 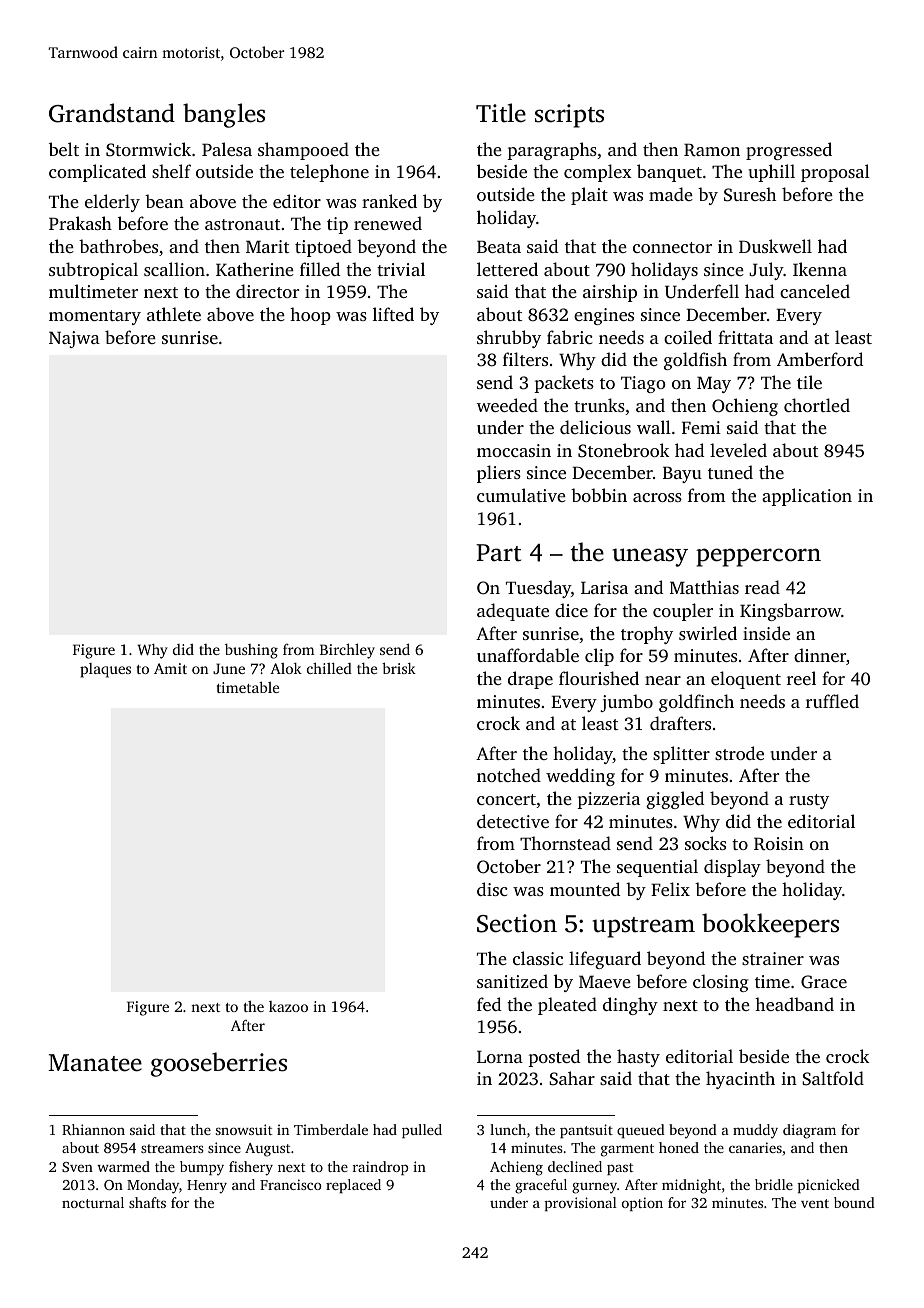 What do you see at coordinates (779, 843) in the screenshot?
I see `Roisin` at bounding box center [779, 843].
